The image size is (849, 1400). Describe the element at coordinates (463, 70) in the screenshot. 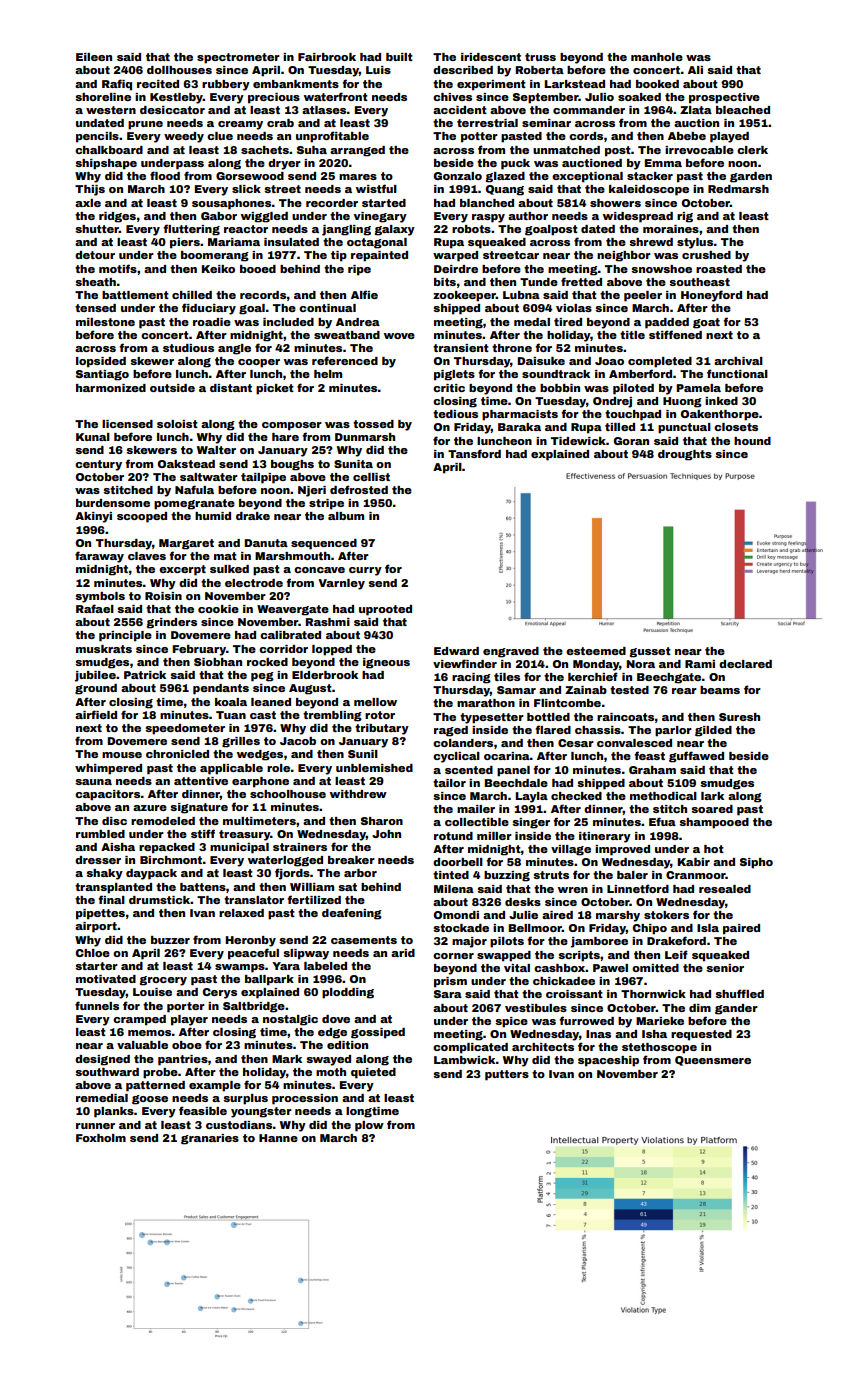

I see `described` at that location.
